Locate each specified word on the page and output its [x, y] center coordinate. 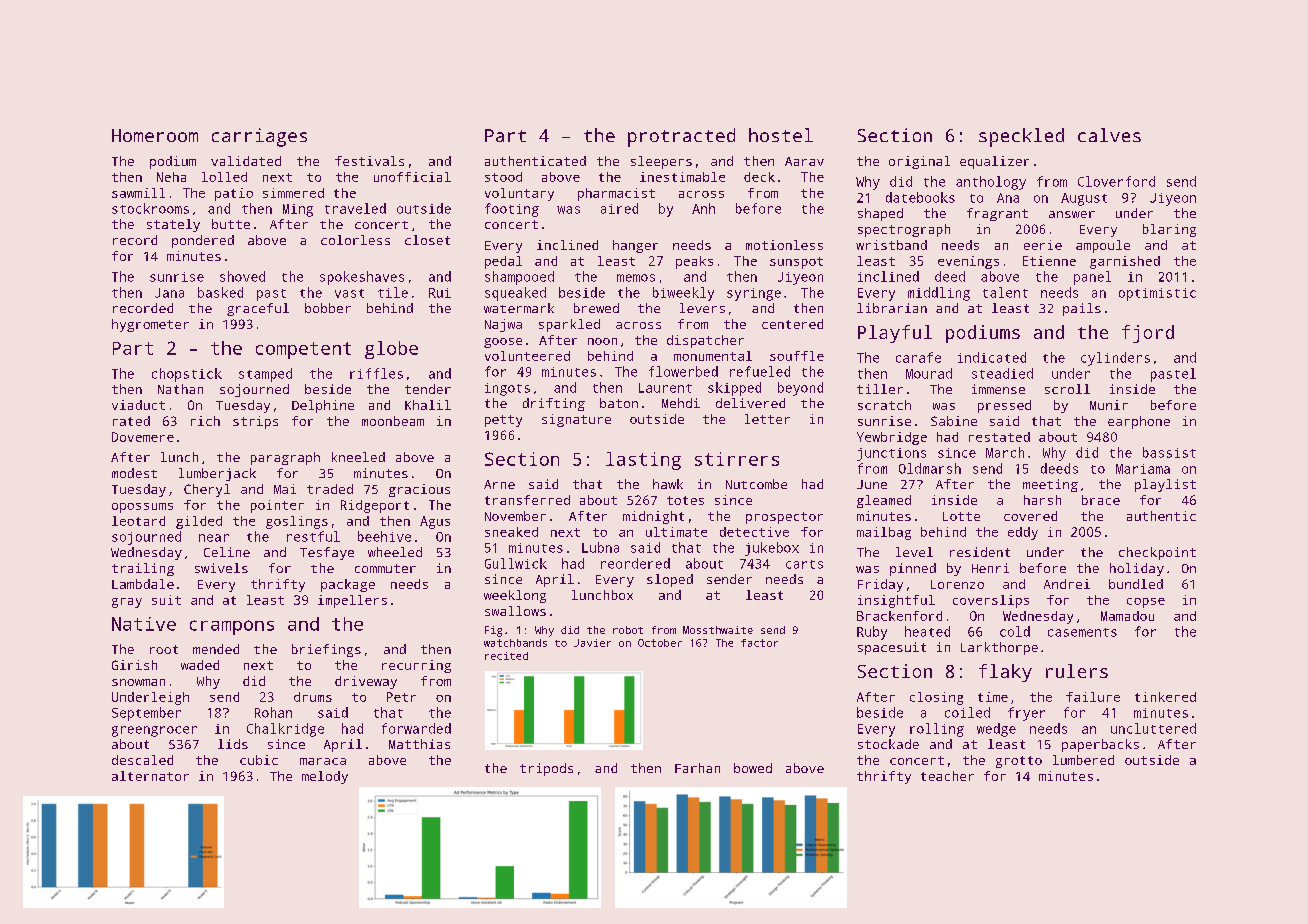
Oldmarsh [930, 468]
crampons [232, 627]
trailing [143, 569]
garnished [1125, 262]
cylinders [1115, 359]
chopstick [187, 375]
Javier [592, 643]
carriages [259, 137]
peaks [694, 262]
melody [325, 777]
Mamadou [1127, 616]
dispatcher [705, 341]
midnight [653, 517]
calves [1109, 135]
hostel [781, 135]
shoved [242, 276]
